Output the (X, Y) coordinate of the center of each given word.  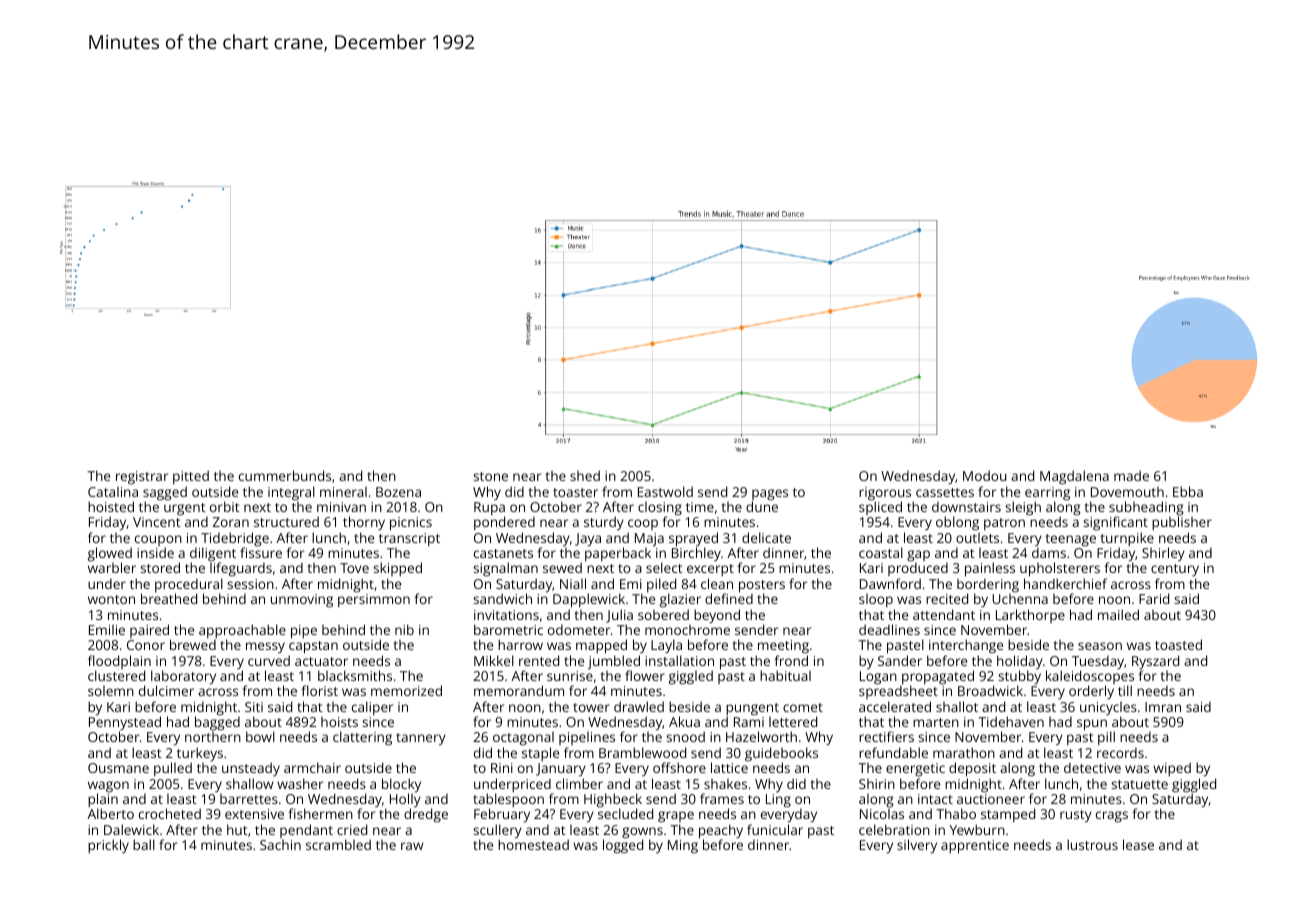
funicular (775, 829)
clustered (116, 675)
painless (990, 569)
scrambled (338, 844)
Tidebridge (235, 539)
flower (645, 675)
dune (762, 506)
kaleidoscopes (1090, 678)
